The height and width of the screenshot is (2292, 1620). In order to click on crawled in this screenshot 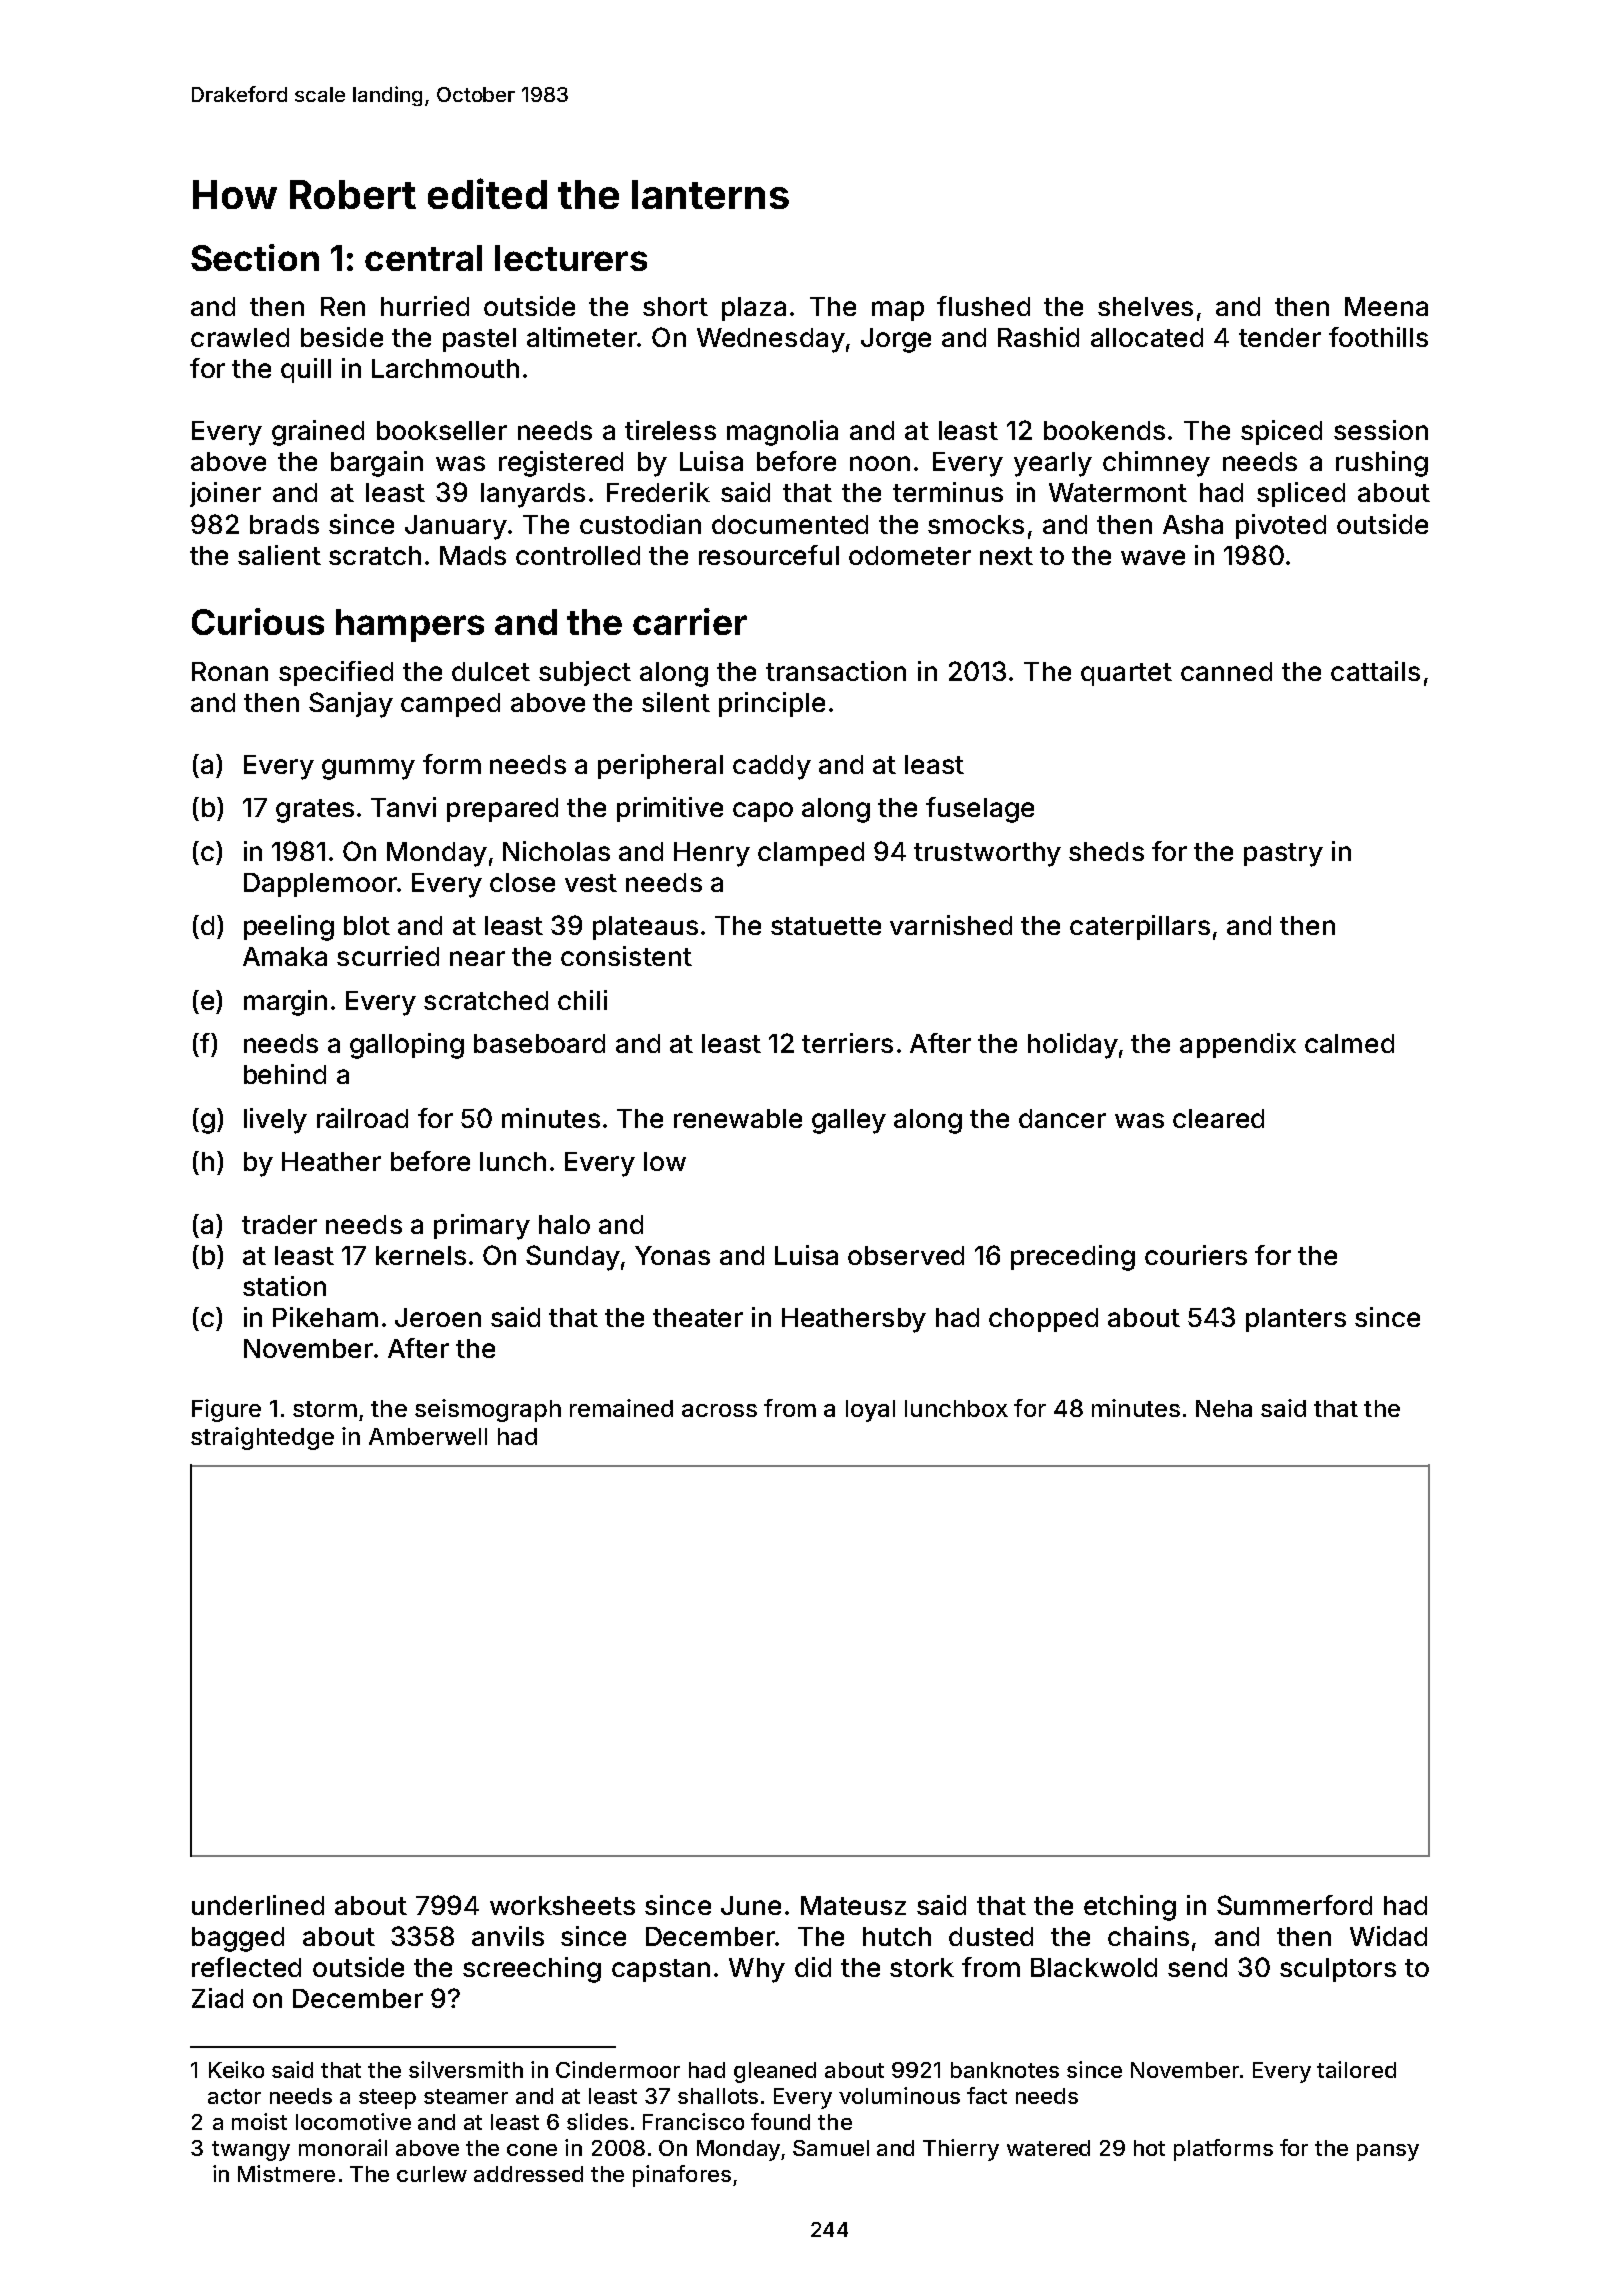, I will do `click(240, 337)`.
